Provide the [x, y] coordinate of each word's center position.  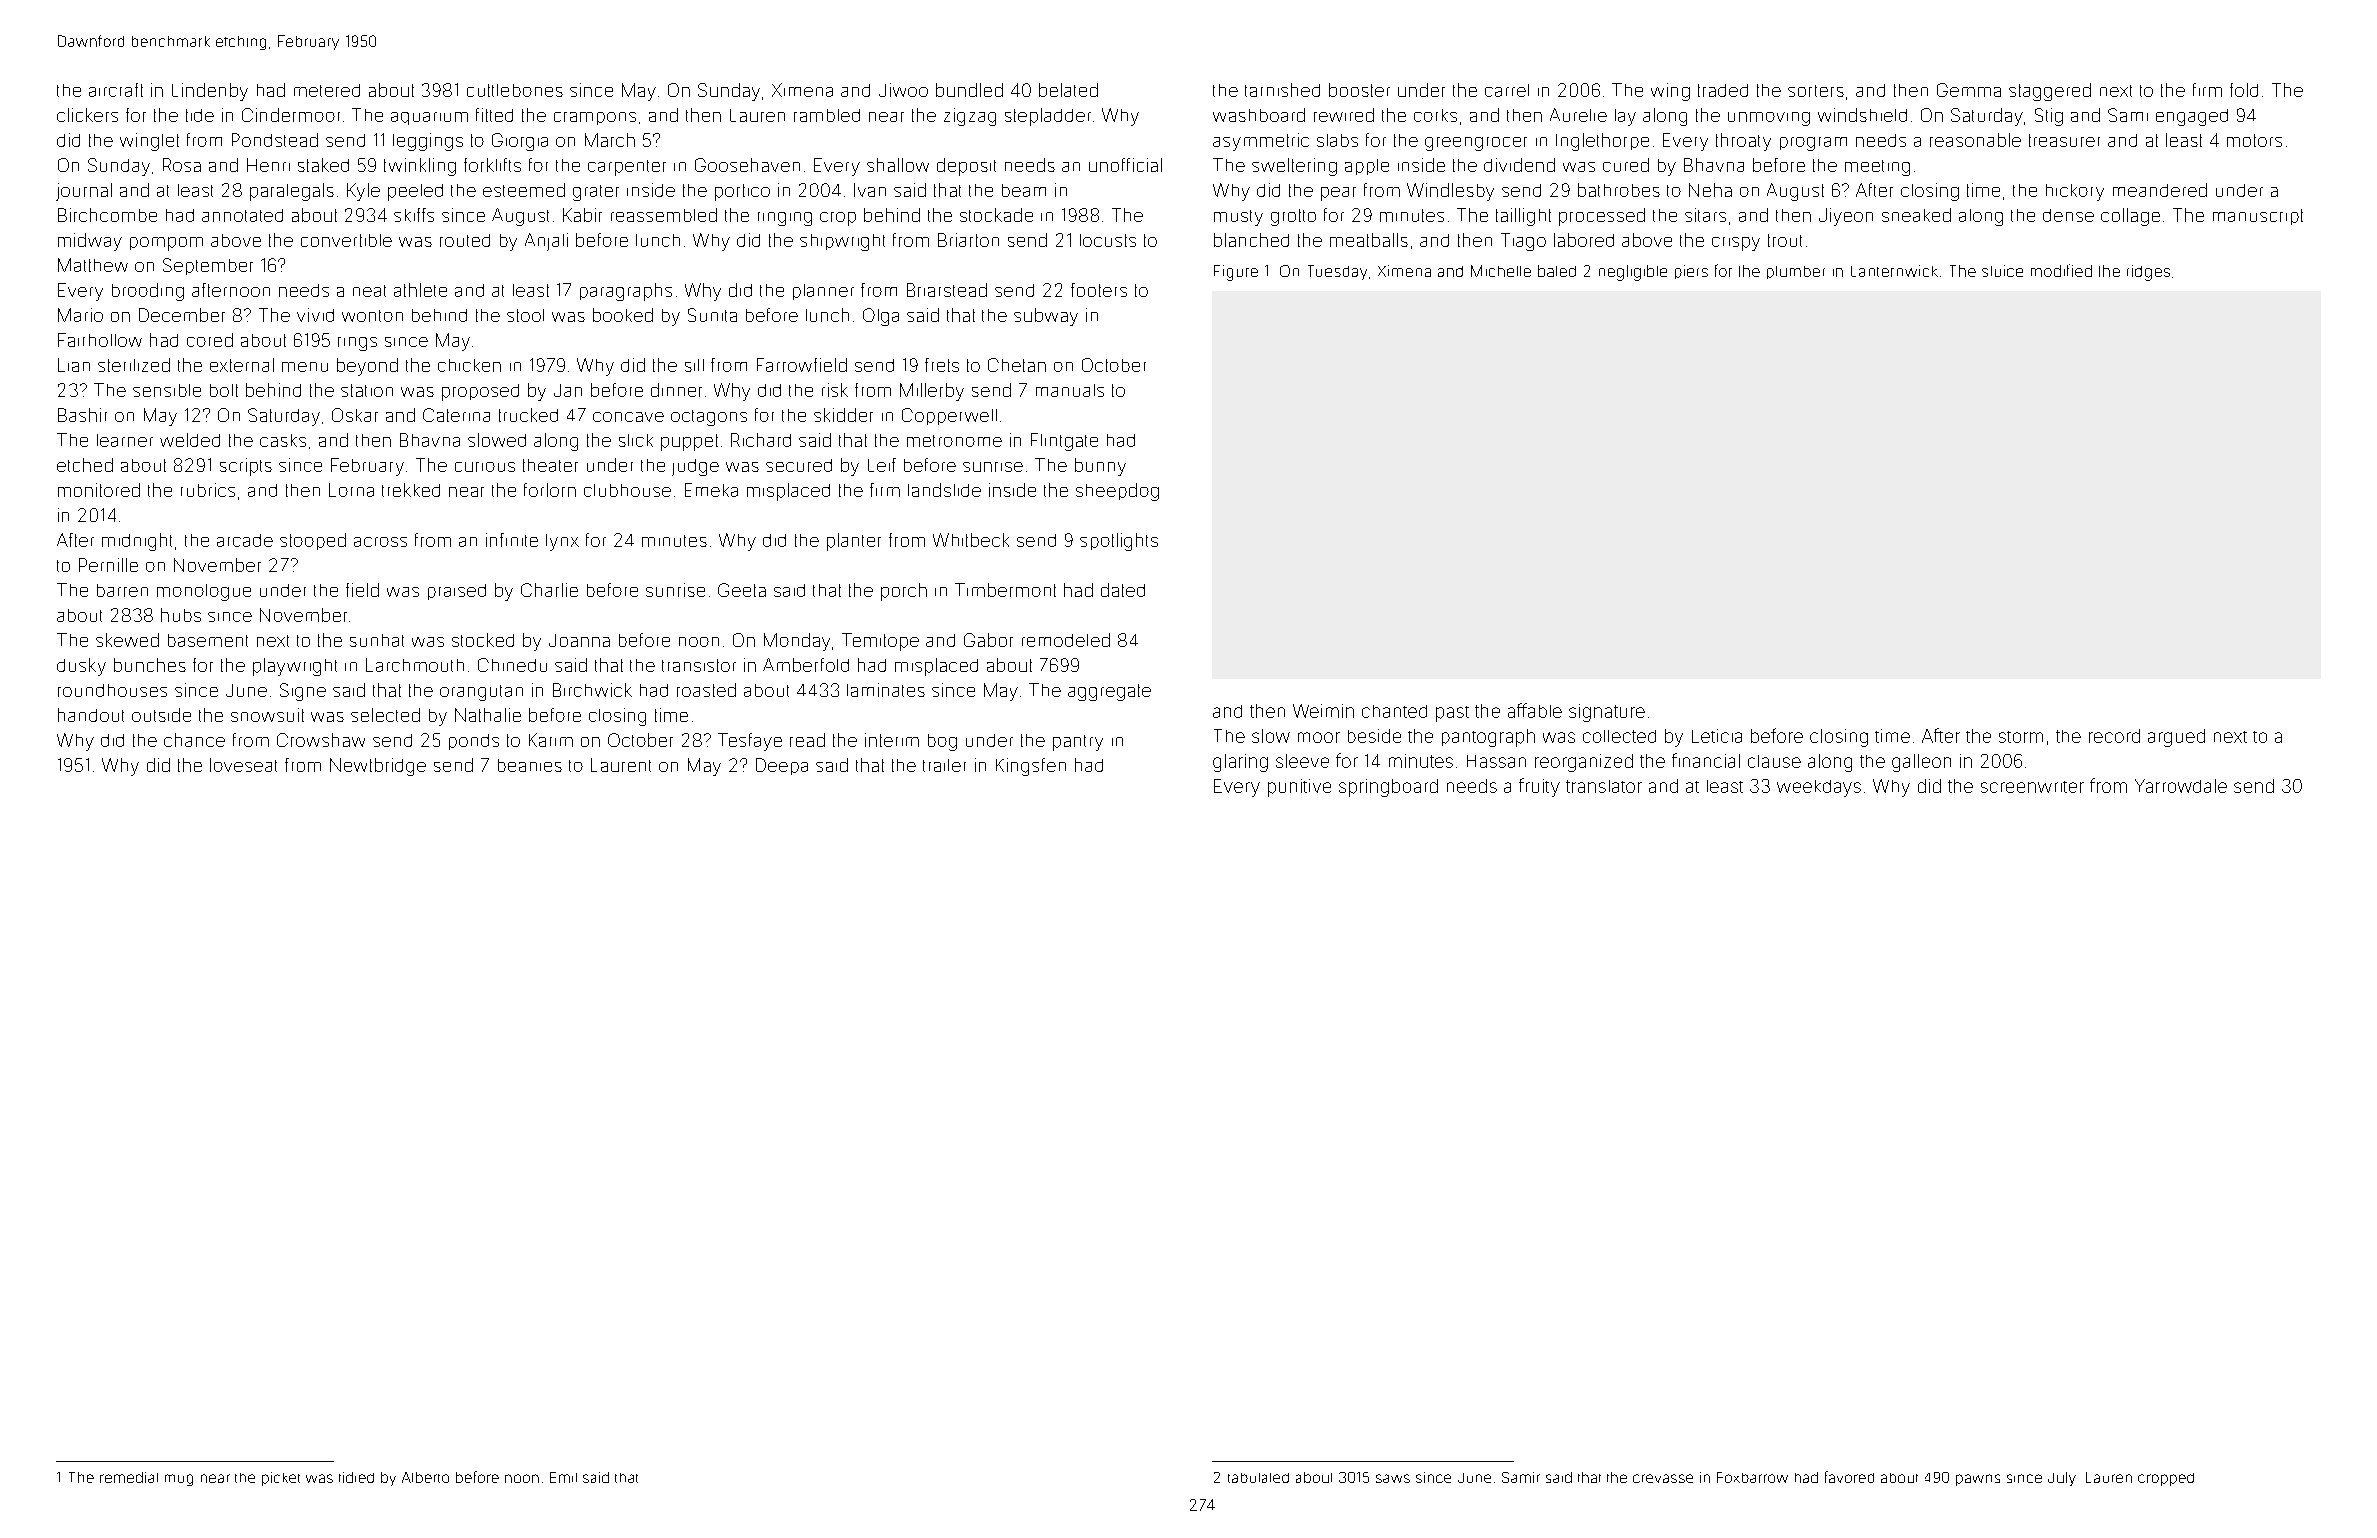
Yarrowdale [2181, 786]
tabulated [1258, 1478]
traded [1723, 90]
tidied [356, 1477]
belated [1068, 90]
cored [210, 340]
